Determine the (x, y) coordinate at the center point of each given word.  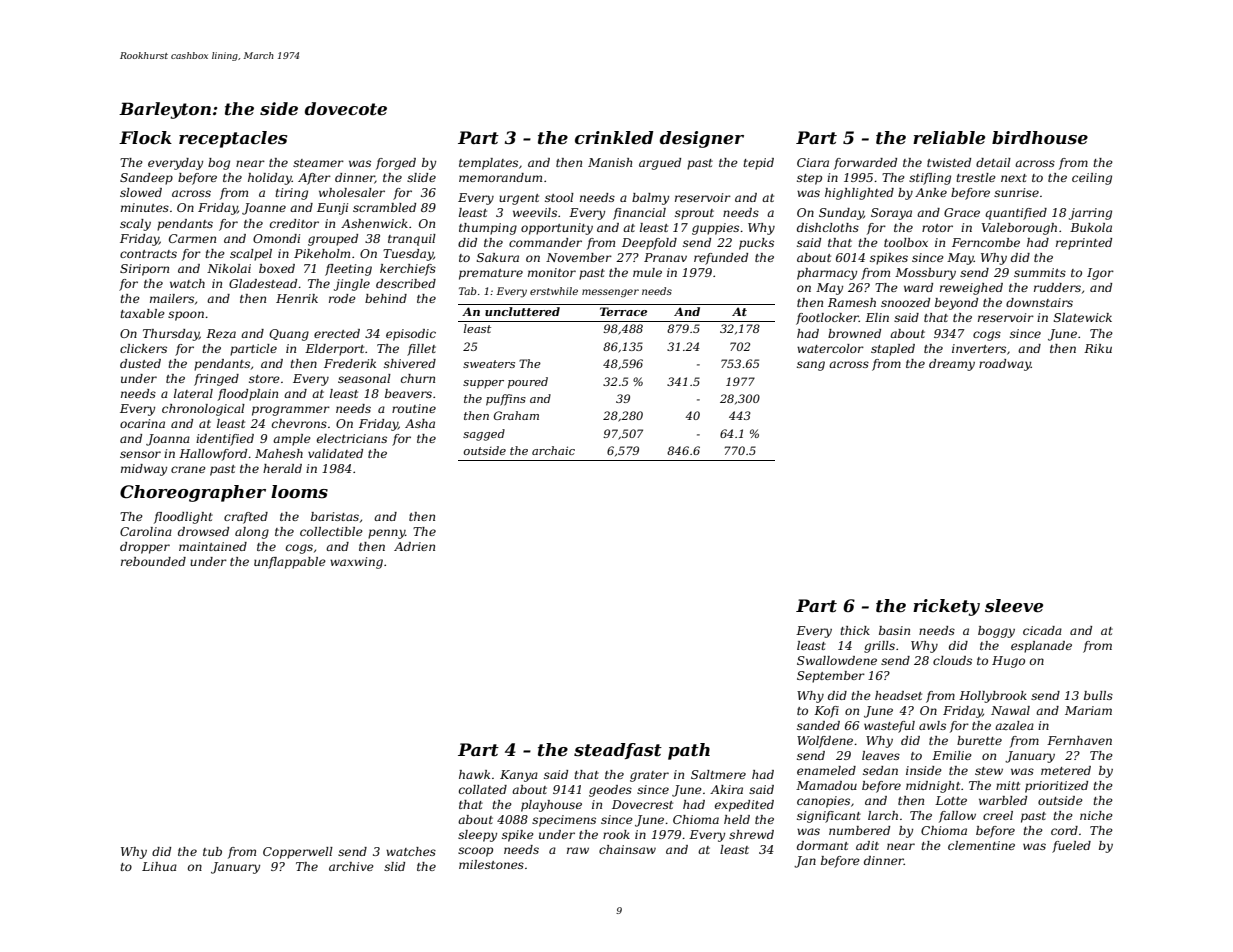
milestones (491, 864)
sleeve (1014, 606)
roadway (1005, 365)
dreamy (952, 365)
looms (299, 492)
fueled (1071, 847)
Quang (289, 335)
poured (528, 383)
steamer (318, 163)
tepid (758, 164)
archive (351, 866)
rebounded (153, 561)
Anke (931, 192)
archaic (553, 450)
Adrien (414, 546)
